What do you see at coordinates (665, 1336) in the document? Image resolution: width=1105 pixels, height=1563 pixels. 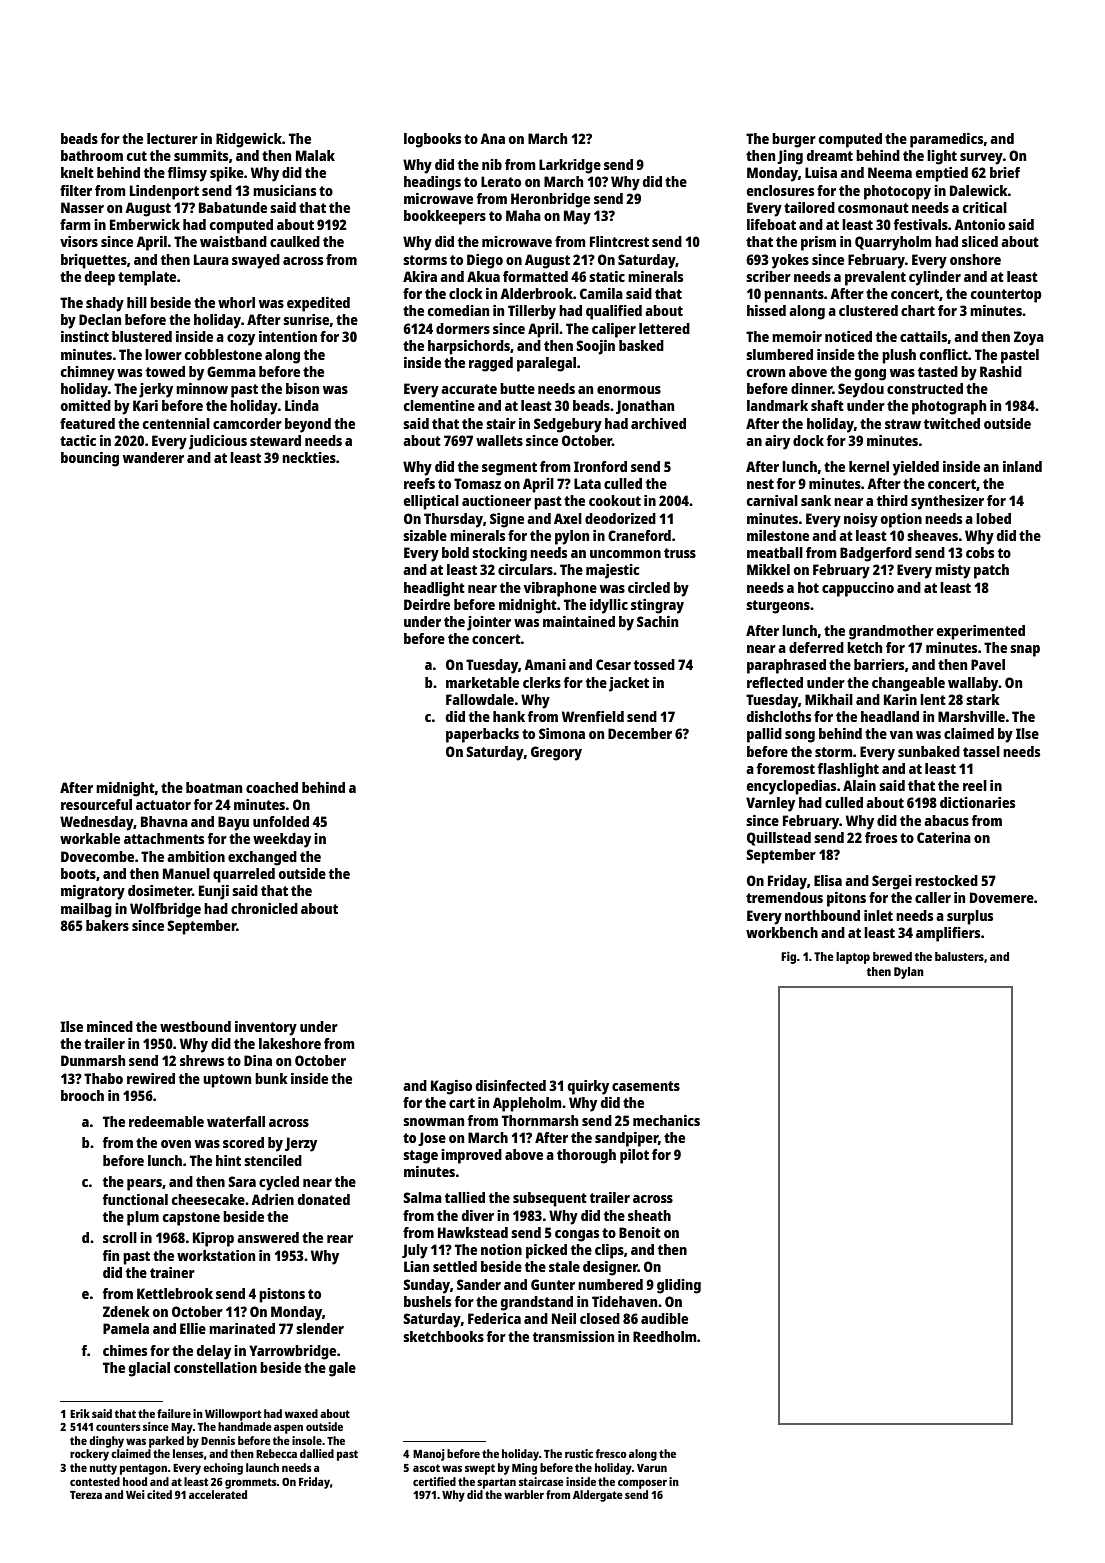 I see `Reedholm` at bounding box center [665, 1336].
